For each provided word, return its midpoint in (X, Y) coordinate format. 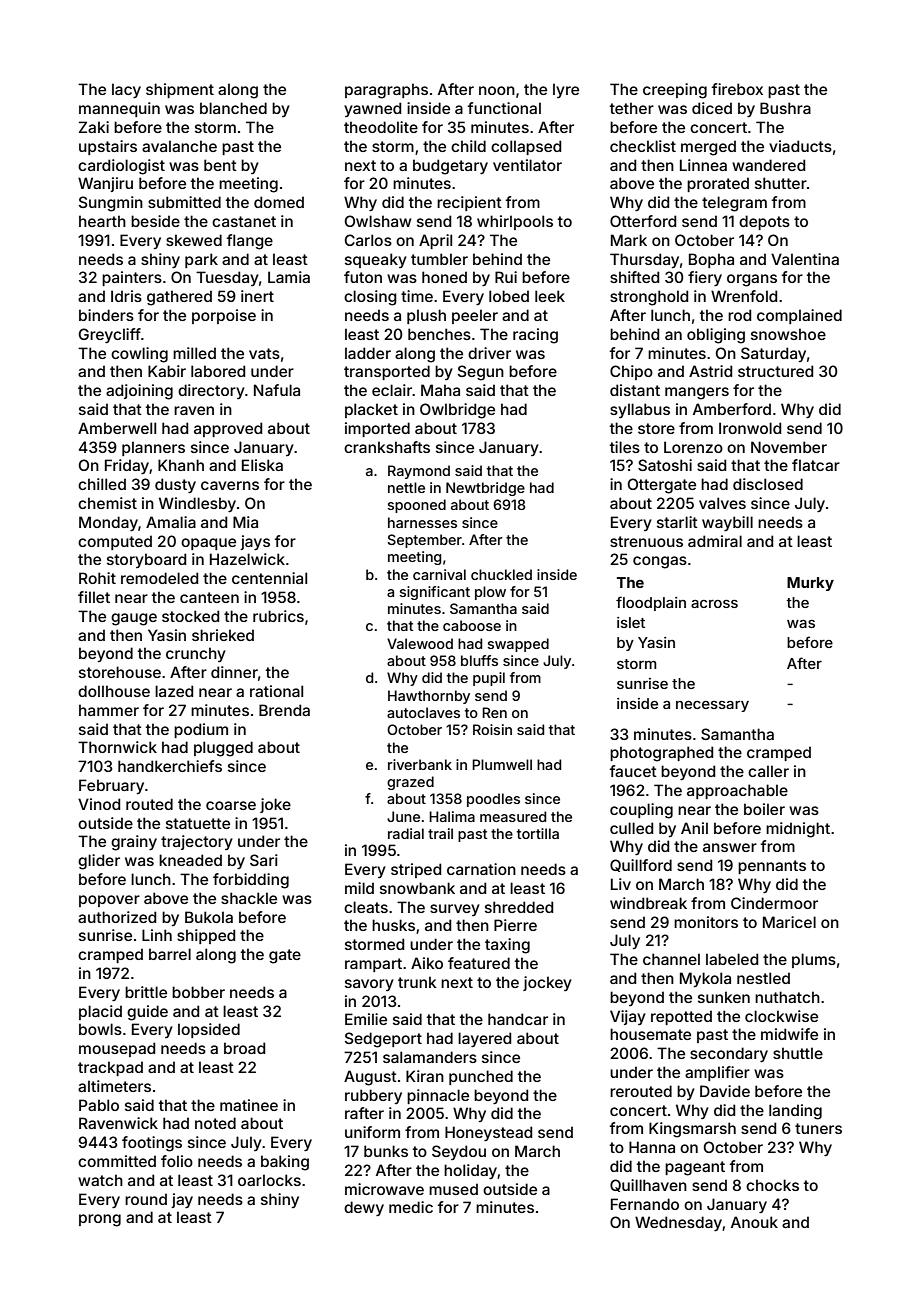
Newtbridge (485, 489)
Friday (127, 466)
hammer (109, 710)
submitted (184, 202)
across (714, 604)
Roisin (492, 729)
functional (504, 108)
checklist (643, 146)
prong (100, 1220)
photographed (661, 754)
